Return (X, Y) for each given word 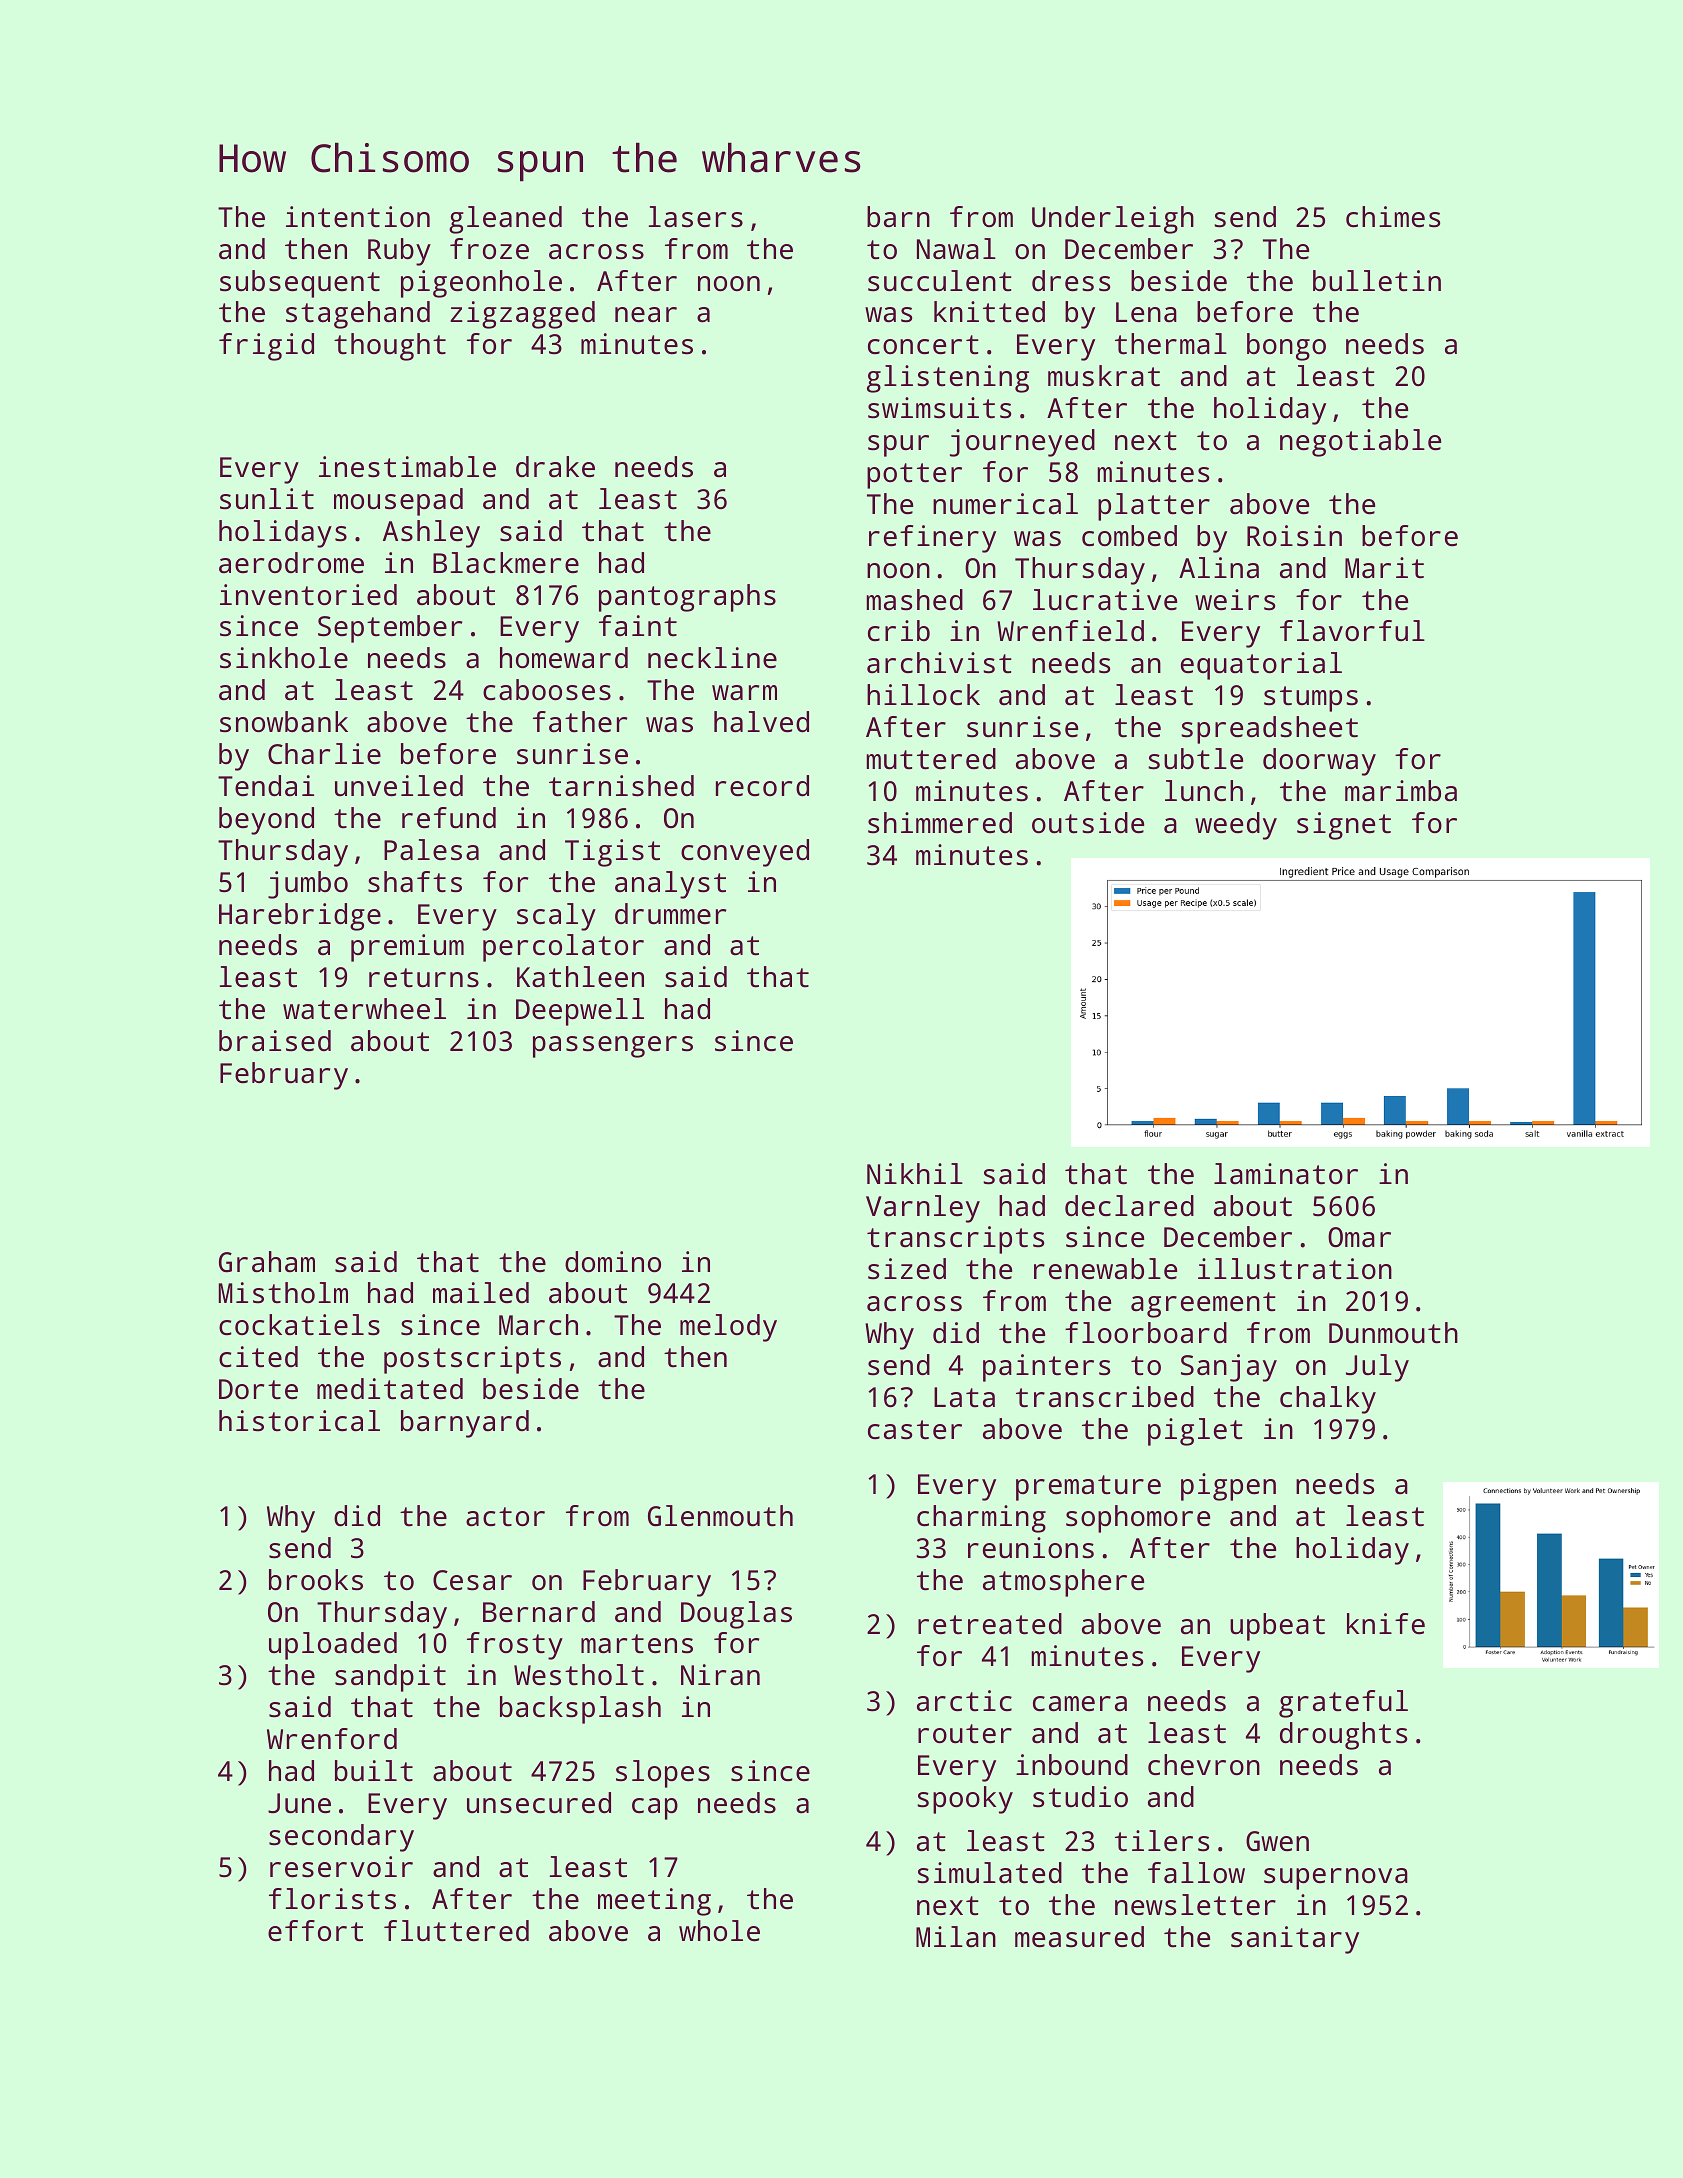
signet (1344, 826)
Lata (964, 1397)
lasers (696, 217)
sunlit (267, 499)
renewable (1105, 1269)
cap (655, 1809)
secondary (341, 1838)
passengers (613, 1047)
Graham (267, 1262)
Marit (1384, 568)
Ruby (399, 252)
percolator (563, 948)
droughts (1343, 1736)
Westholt (579, 1675)
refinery (932, 539)
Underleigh (1113, 220)
